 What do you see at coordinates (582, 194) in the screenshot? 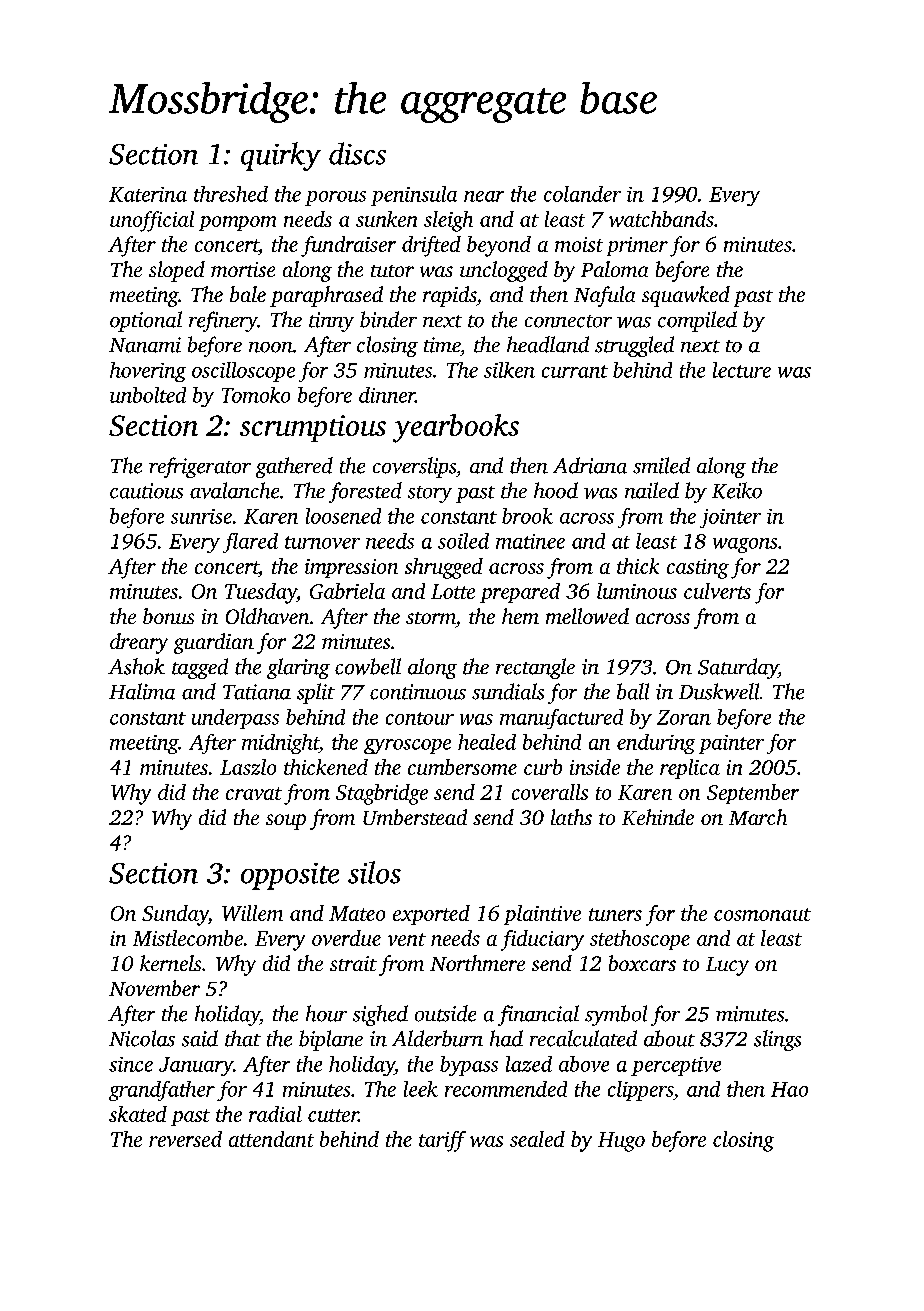
I see `colander` at bounding box center [582, 194].
